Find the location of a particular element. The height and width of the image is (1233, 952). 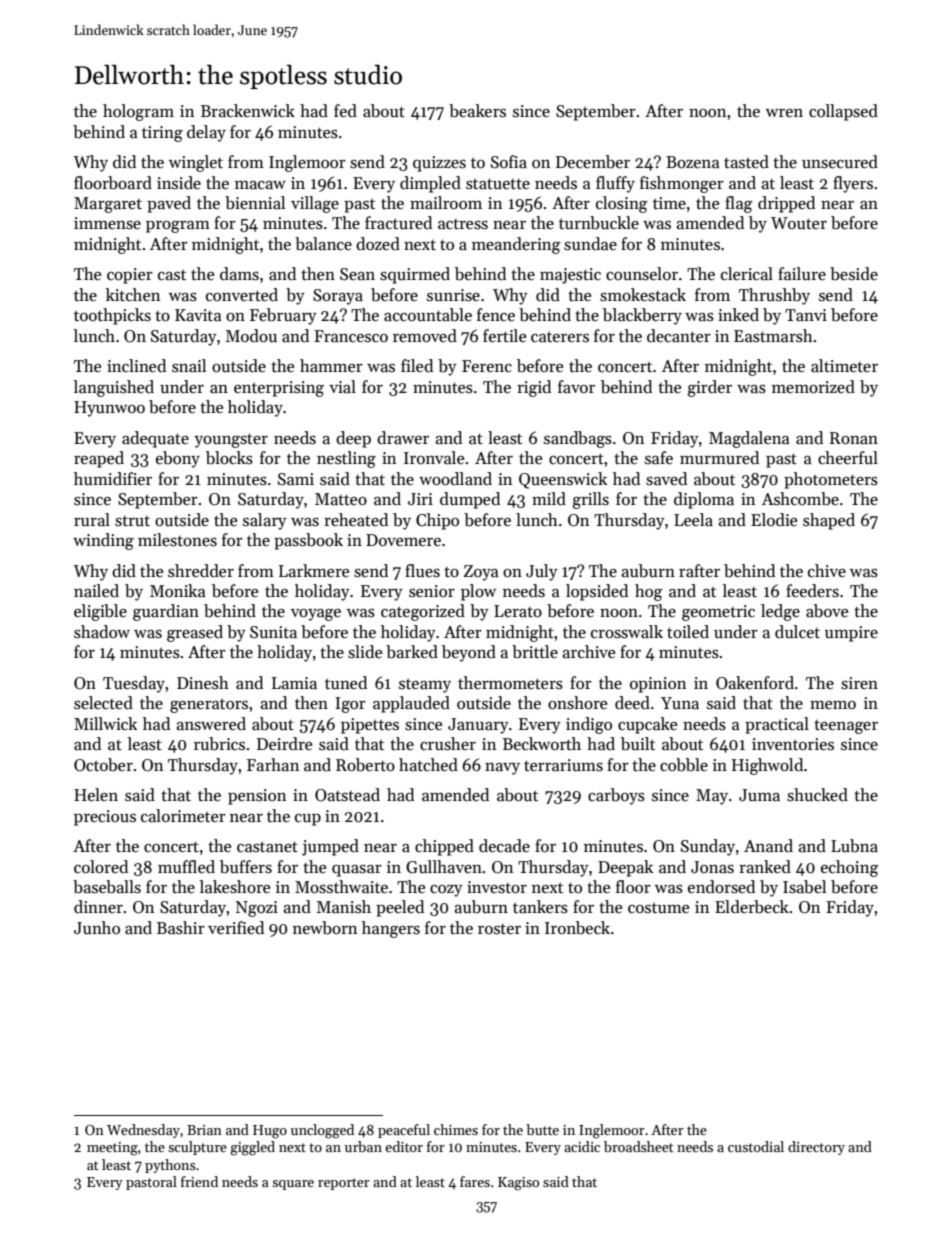

Wednesday is located at coordinates (143, 1131).
